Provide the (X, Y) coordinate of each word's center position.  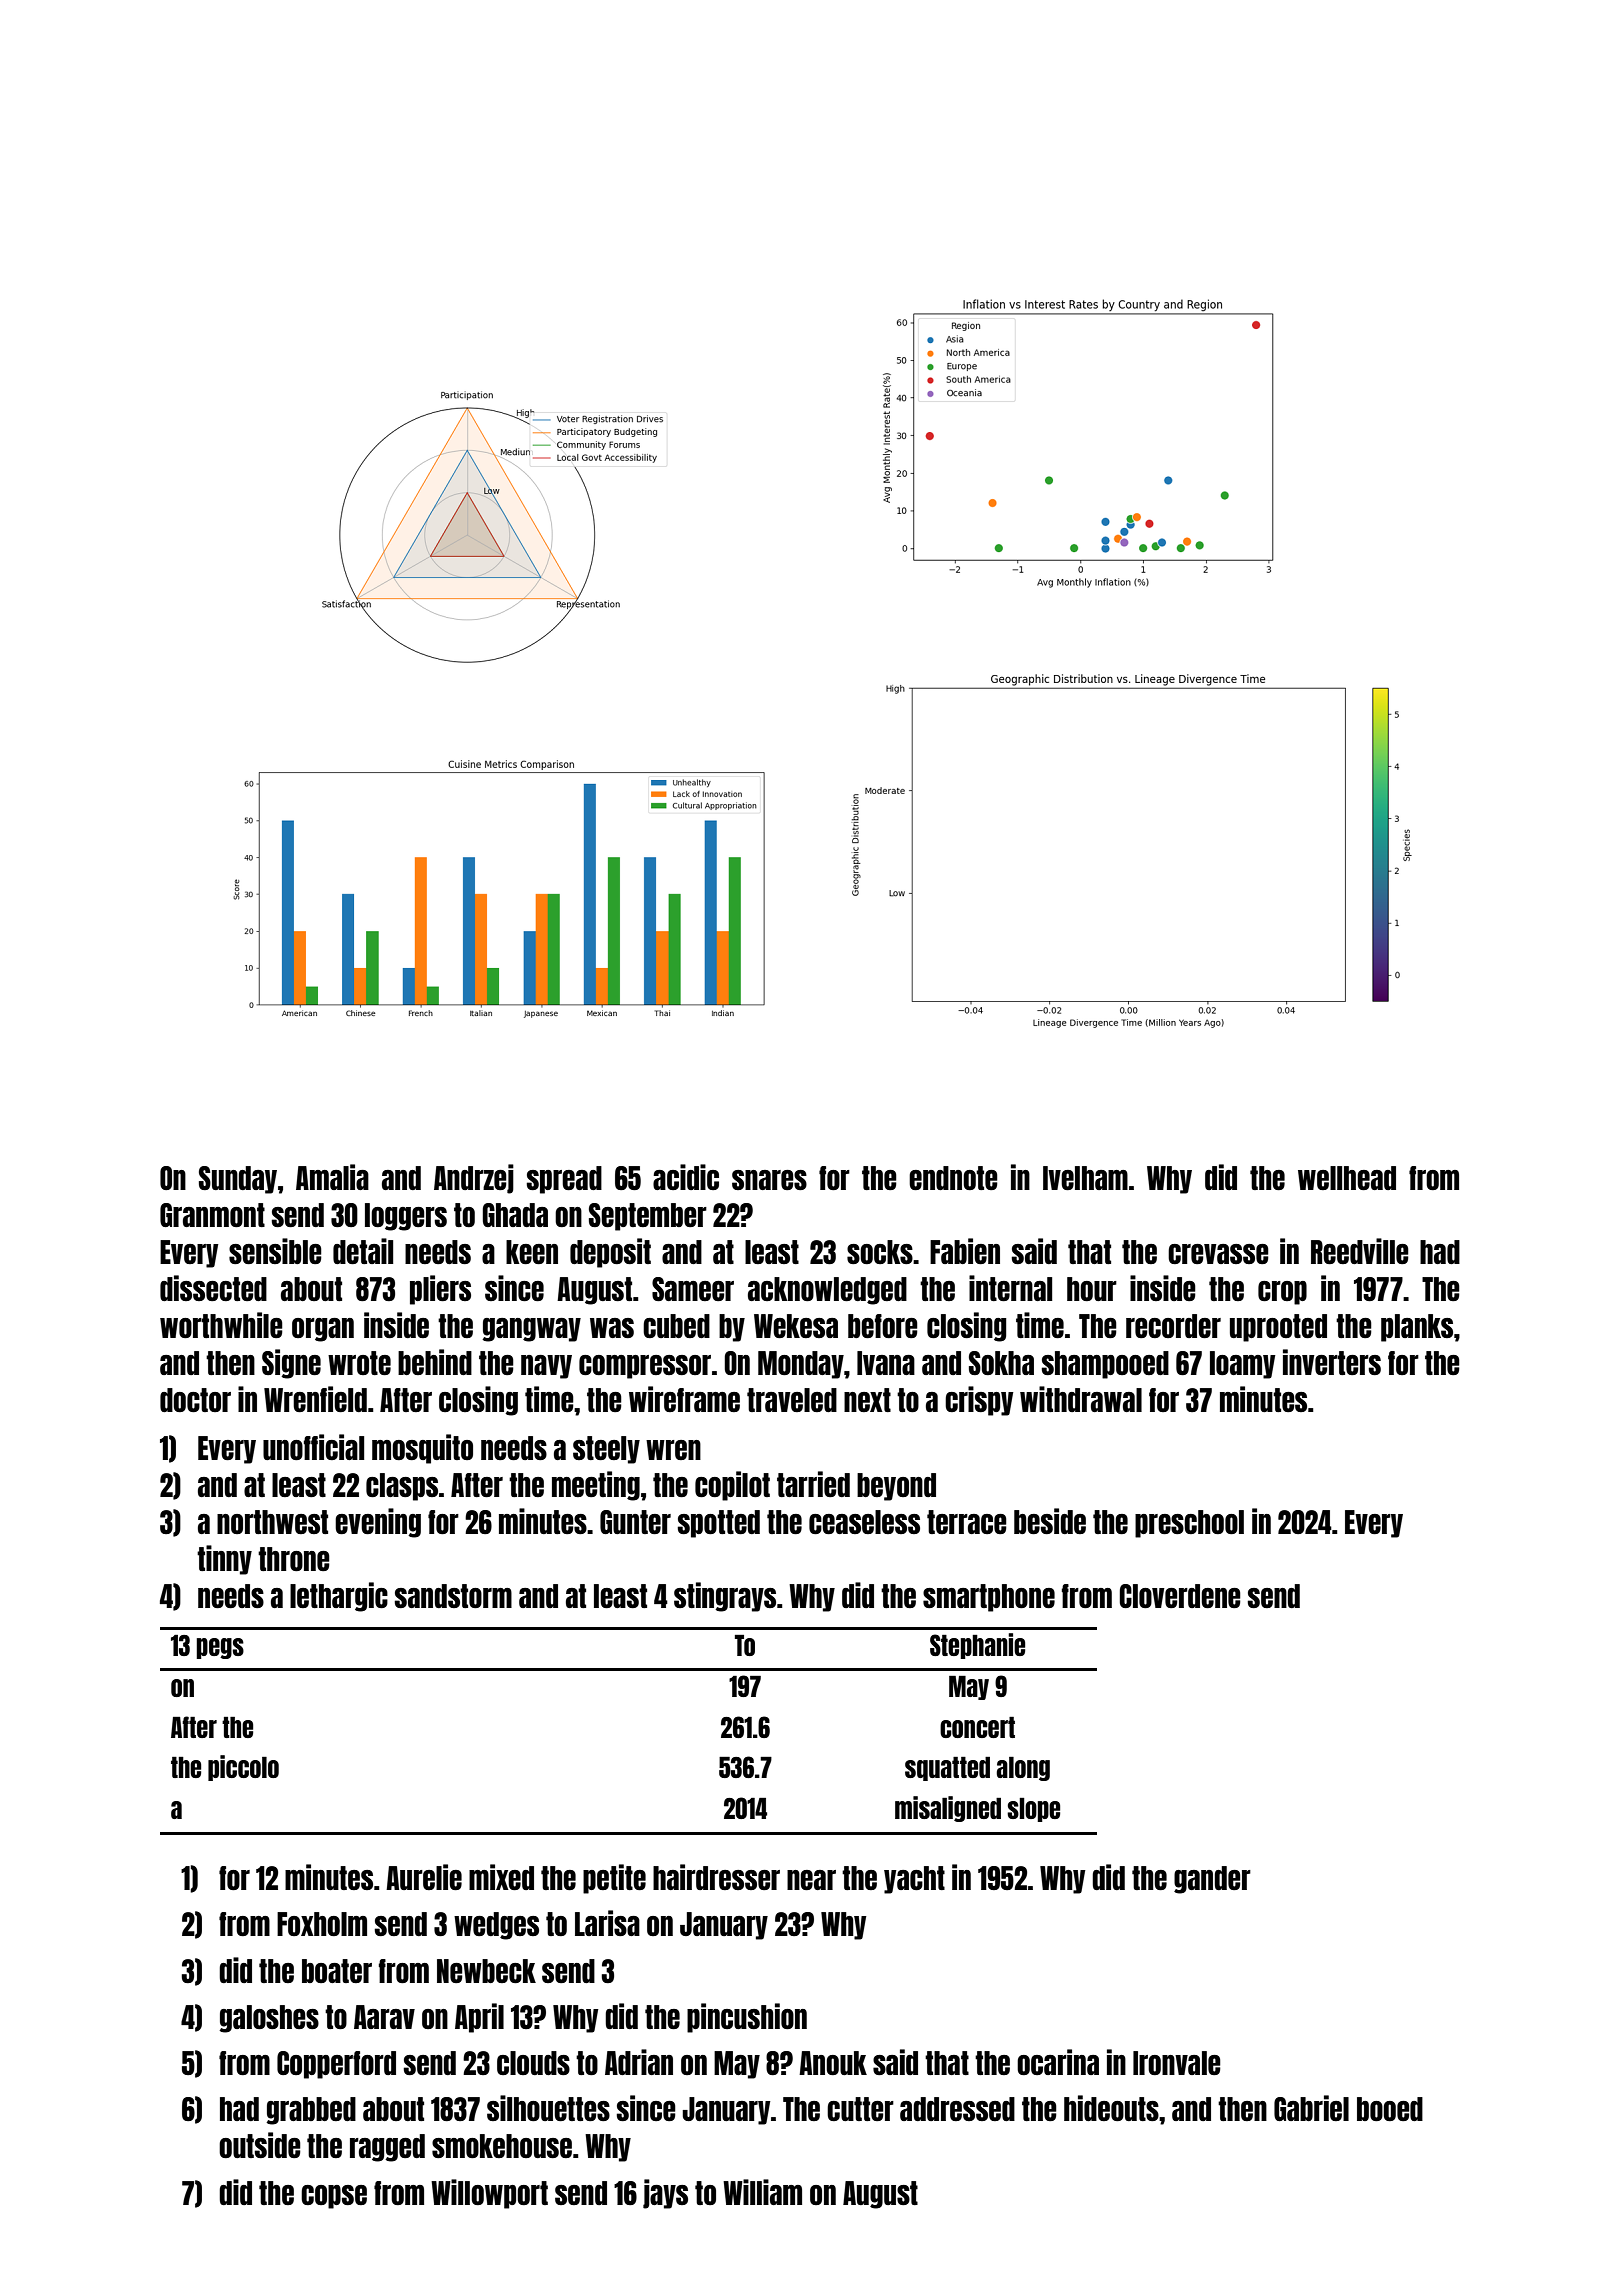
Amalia (332, 1177)
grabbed (311, 2111)
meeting (596, 1486)
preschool (1189, 1524)
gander (1212, 1880)
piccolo (243, 1768)
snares (769, 1180)
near (811, 1880)
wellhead (1347, 1178)
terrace (967, 1522)
